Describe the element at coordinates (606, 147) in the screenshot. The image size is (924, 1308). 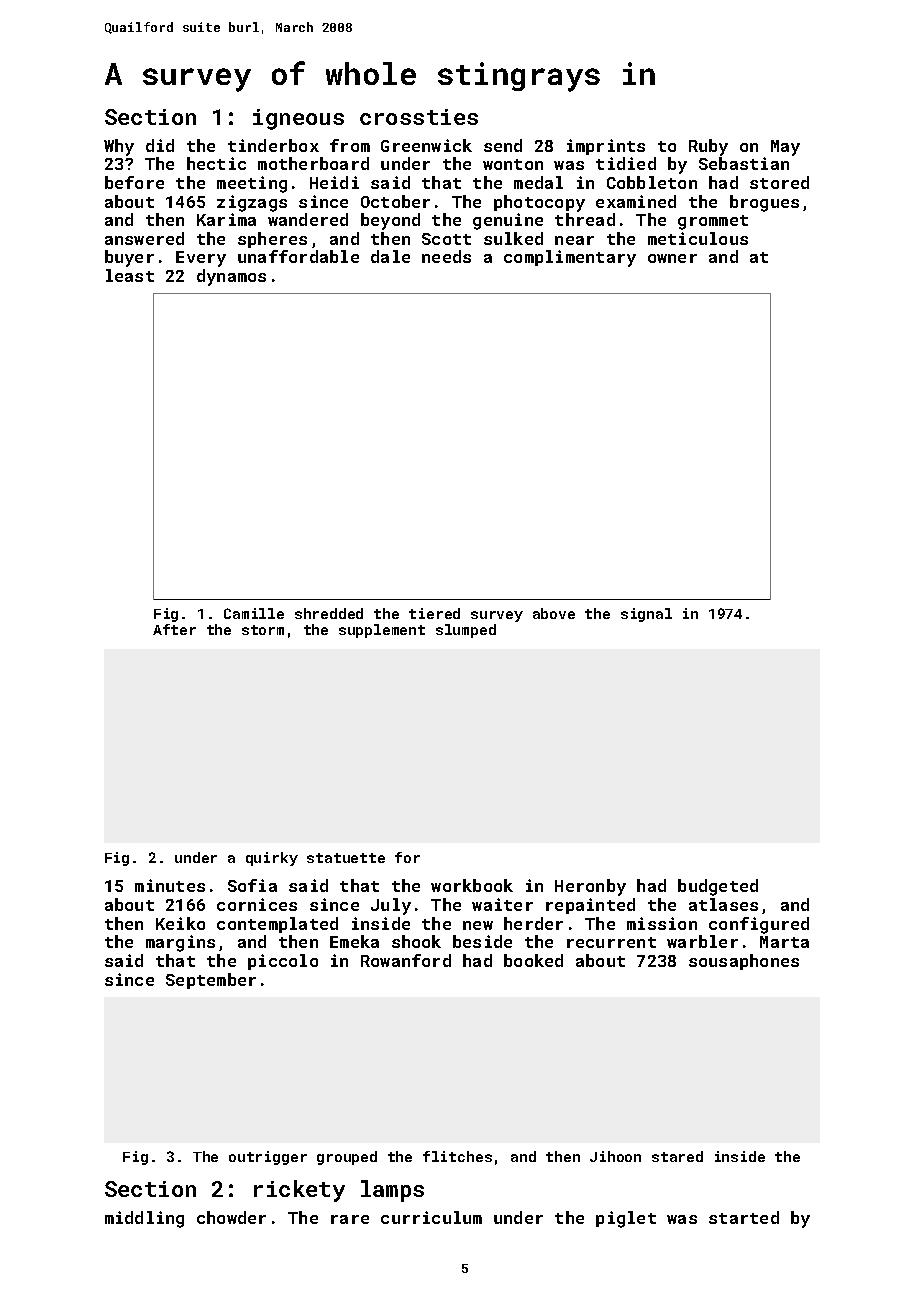
I see `imprints` at that location.
